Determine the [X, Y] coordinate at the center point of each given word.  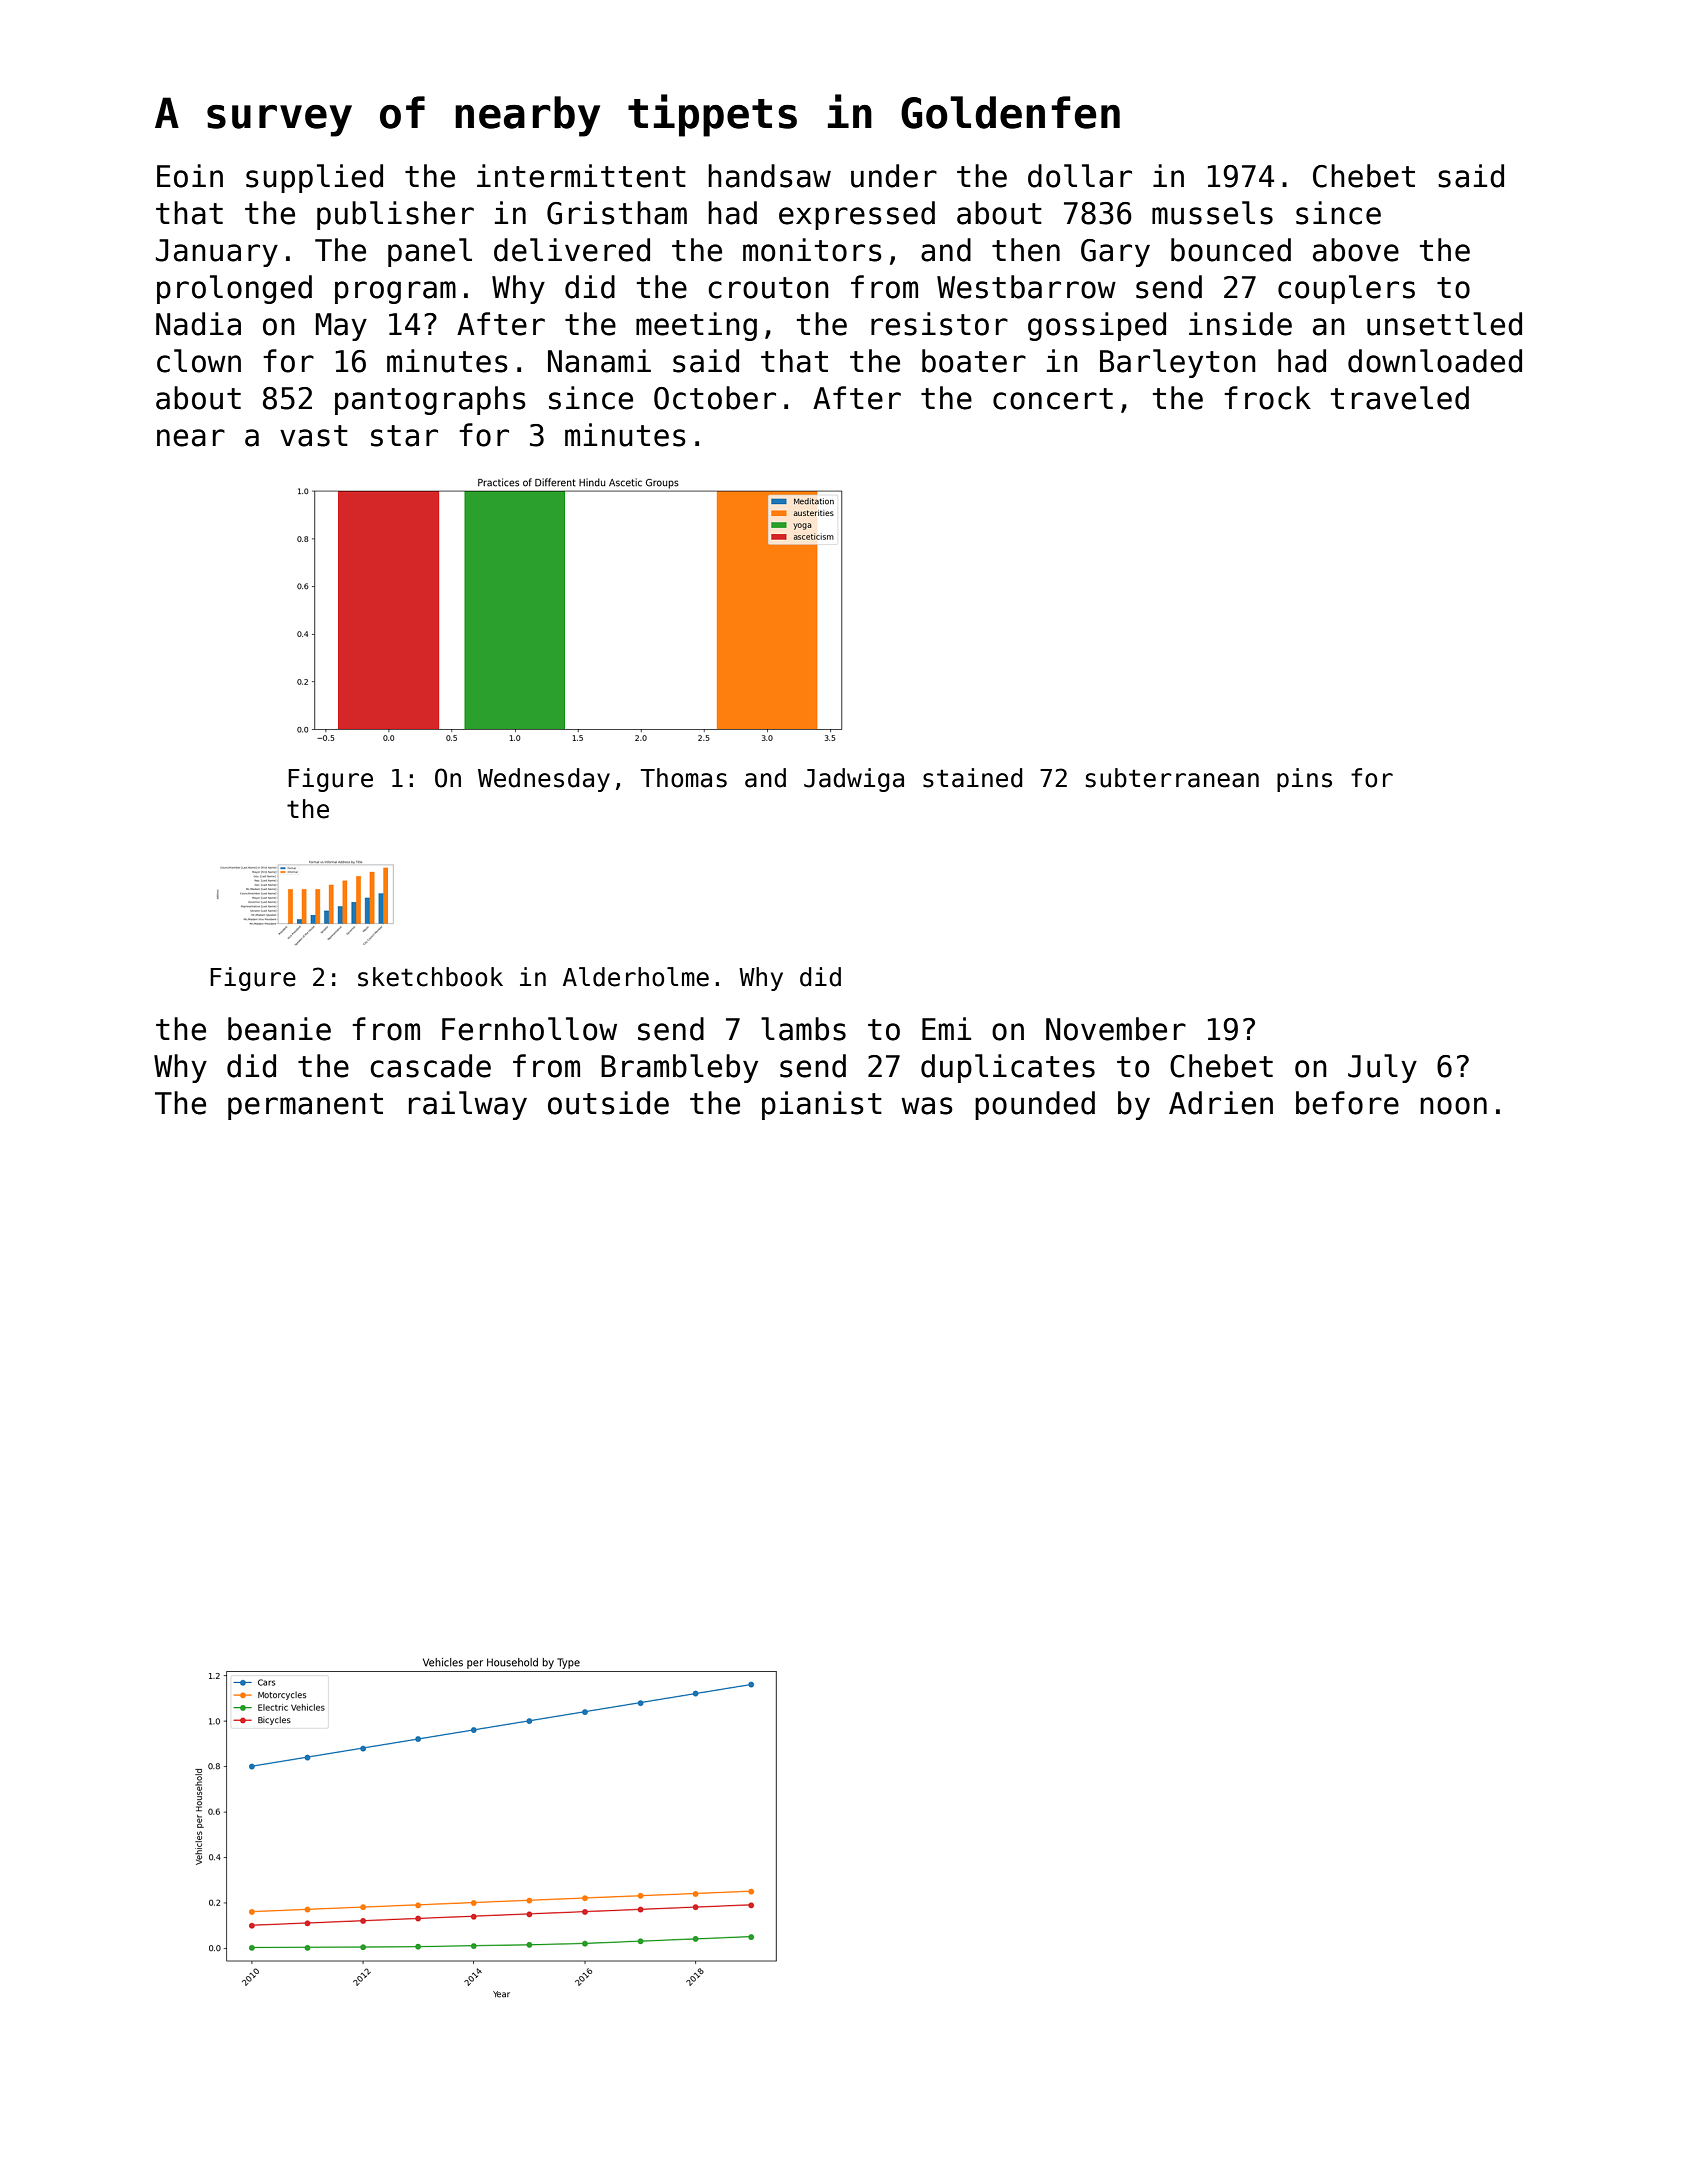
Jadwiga [854, 780]
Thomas [684, 778]
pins [1304, 780]
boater [974, 361]
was [927, 1106]
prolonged [234, 289]
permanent [305, 1106]
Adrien [1221, 1103]
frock [1267, 398]
